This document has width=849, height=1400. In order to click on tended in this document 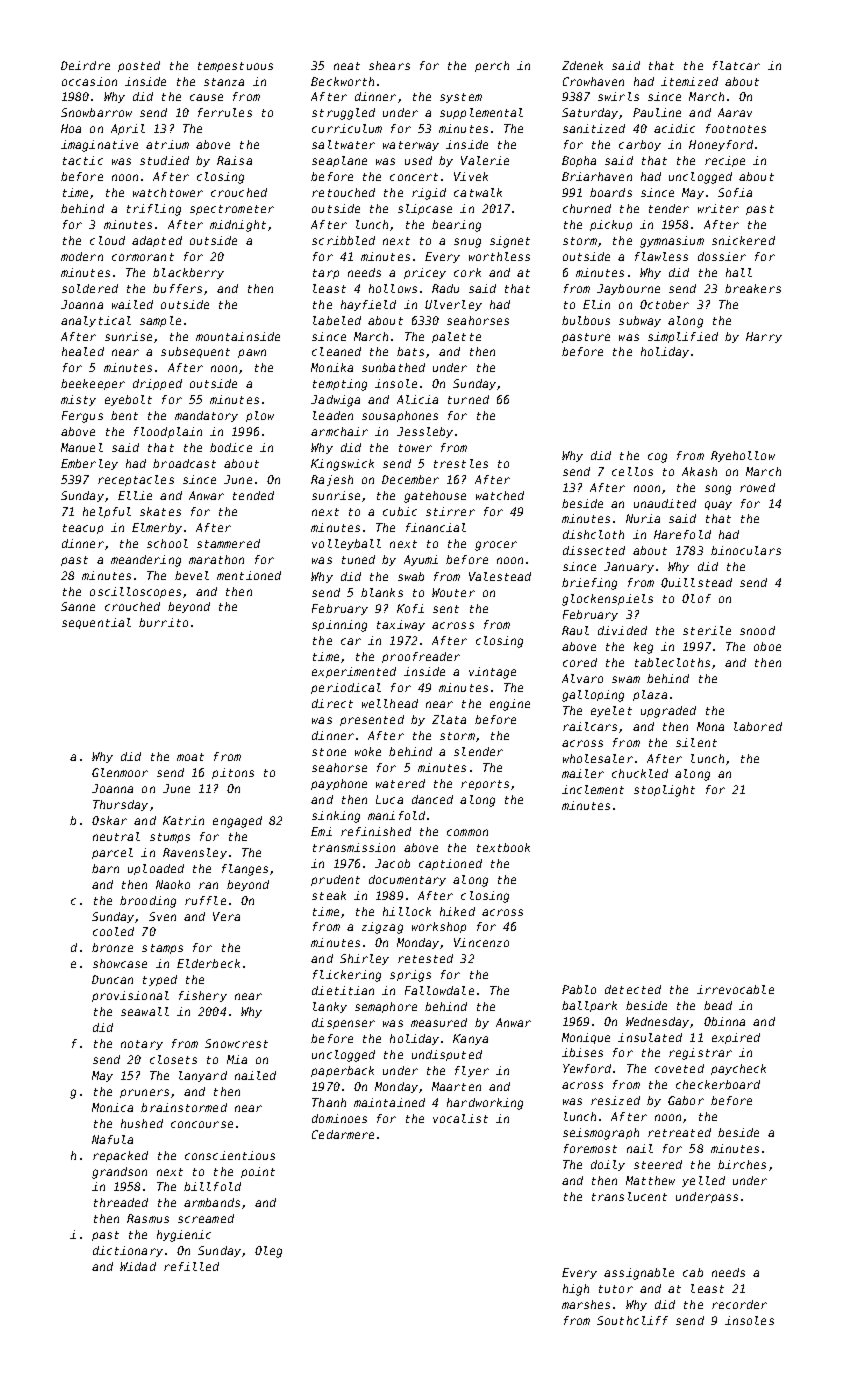, I will do `click(253, 495)`.
